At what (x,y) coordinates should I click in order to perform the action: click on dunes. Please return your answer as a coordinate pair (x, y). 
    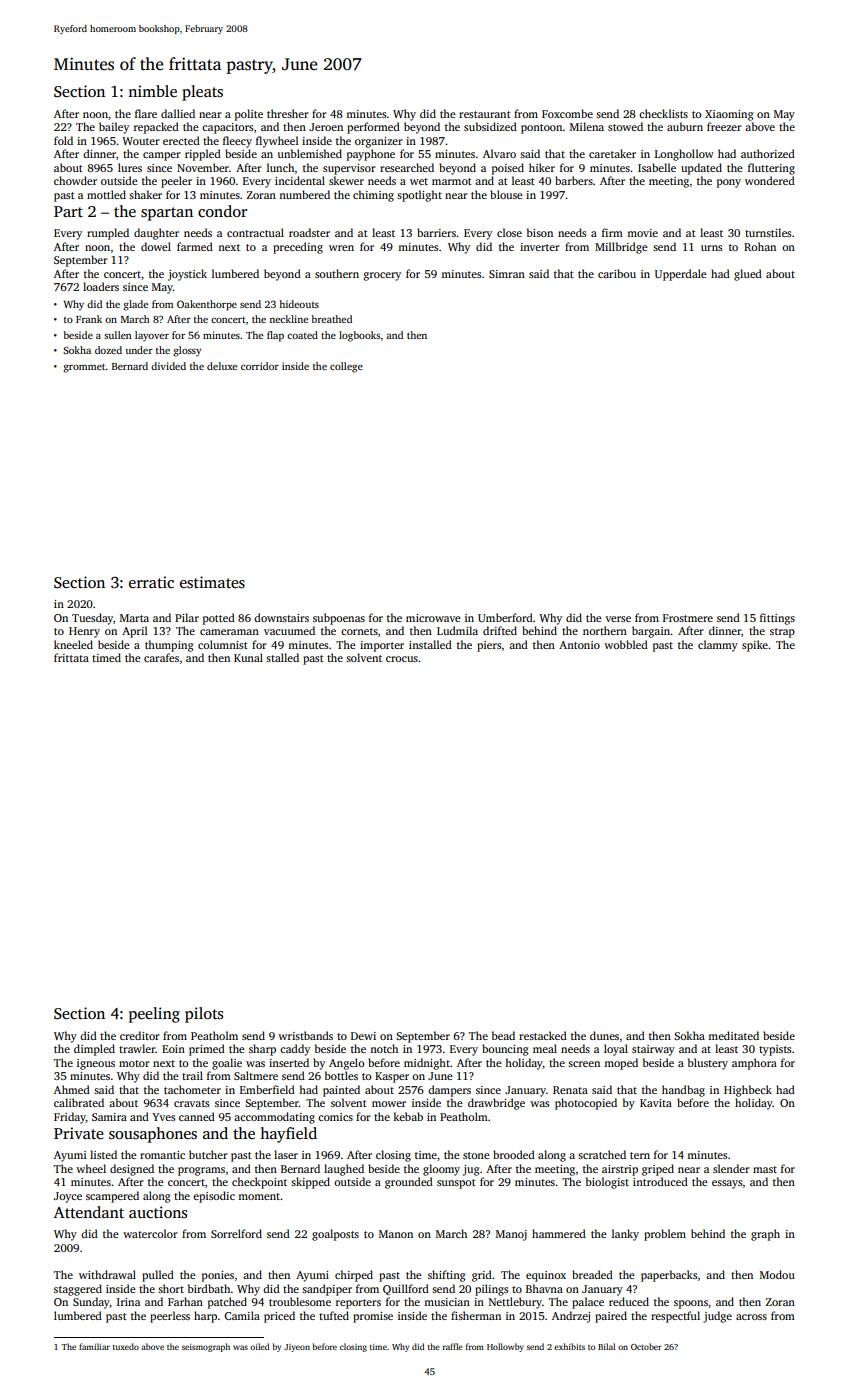
    Looking at the image, I should click on (604, 1035).
